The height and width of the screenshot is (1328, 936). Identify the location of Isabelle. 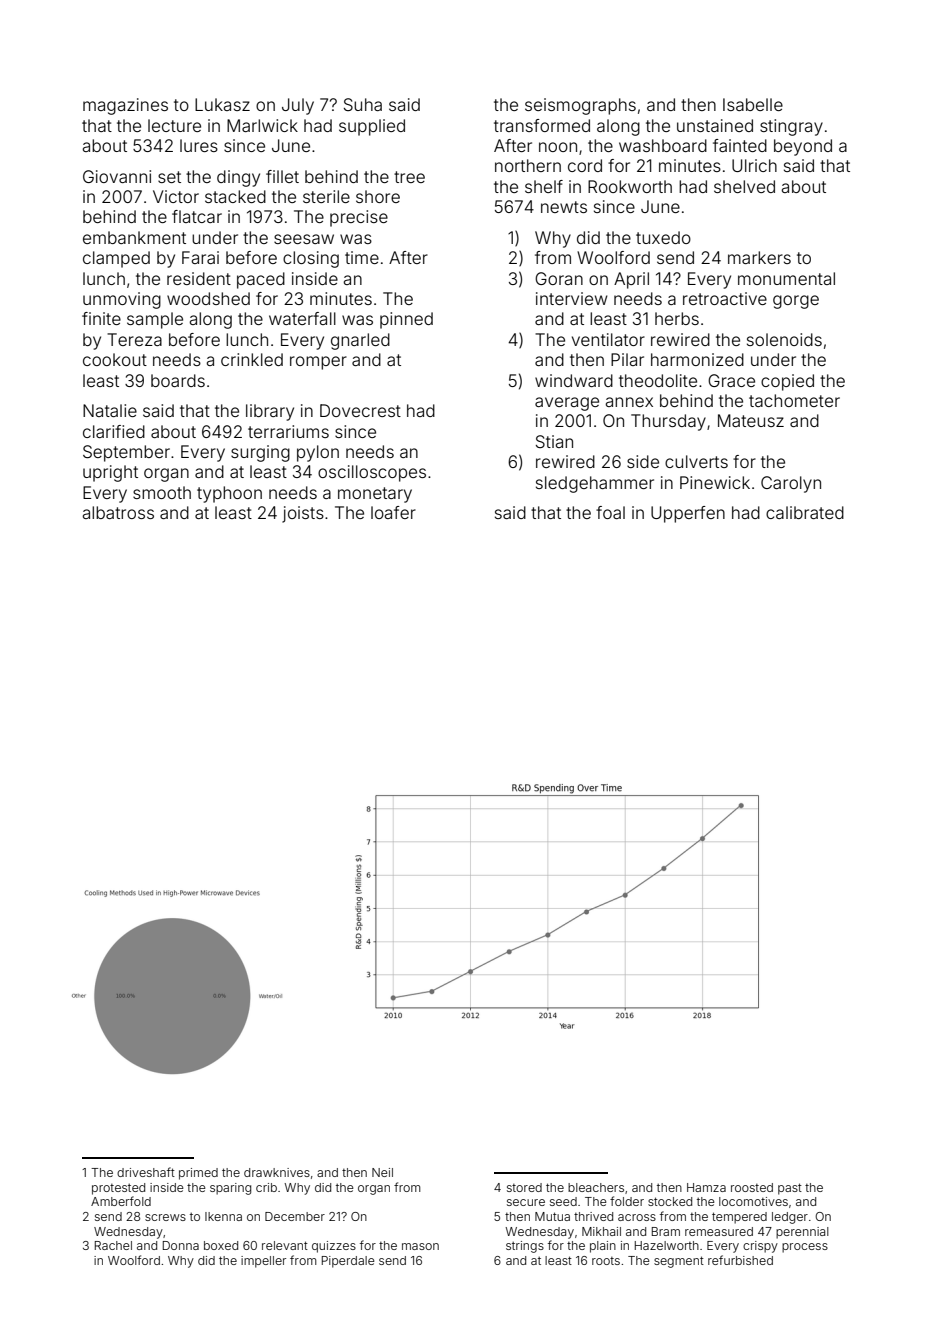
(753, 104).
